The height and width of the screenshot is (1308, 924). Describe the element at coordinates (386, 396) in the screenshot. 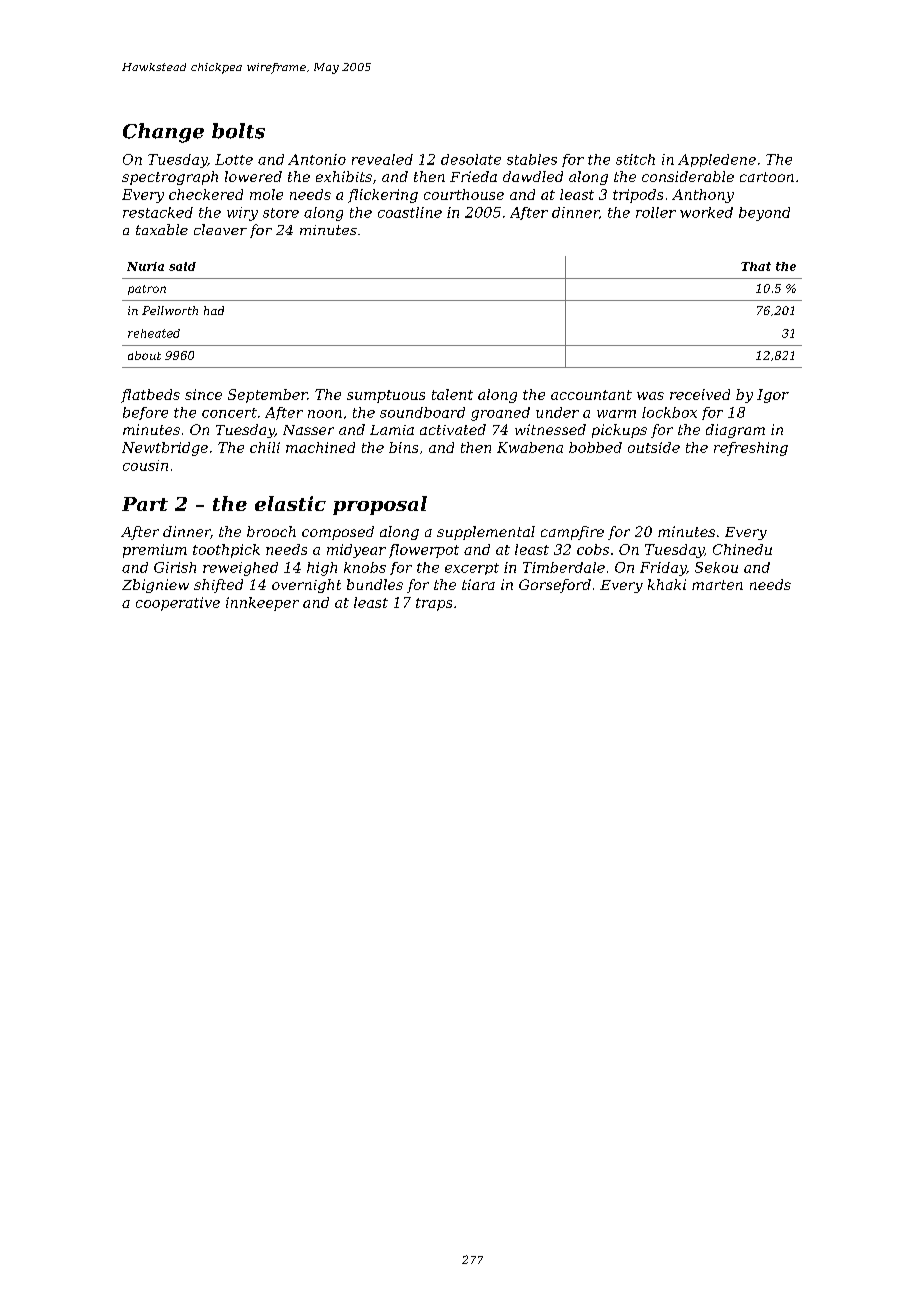

I see `sumptuous` at that location.
